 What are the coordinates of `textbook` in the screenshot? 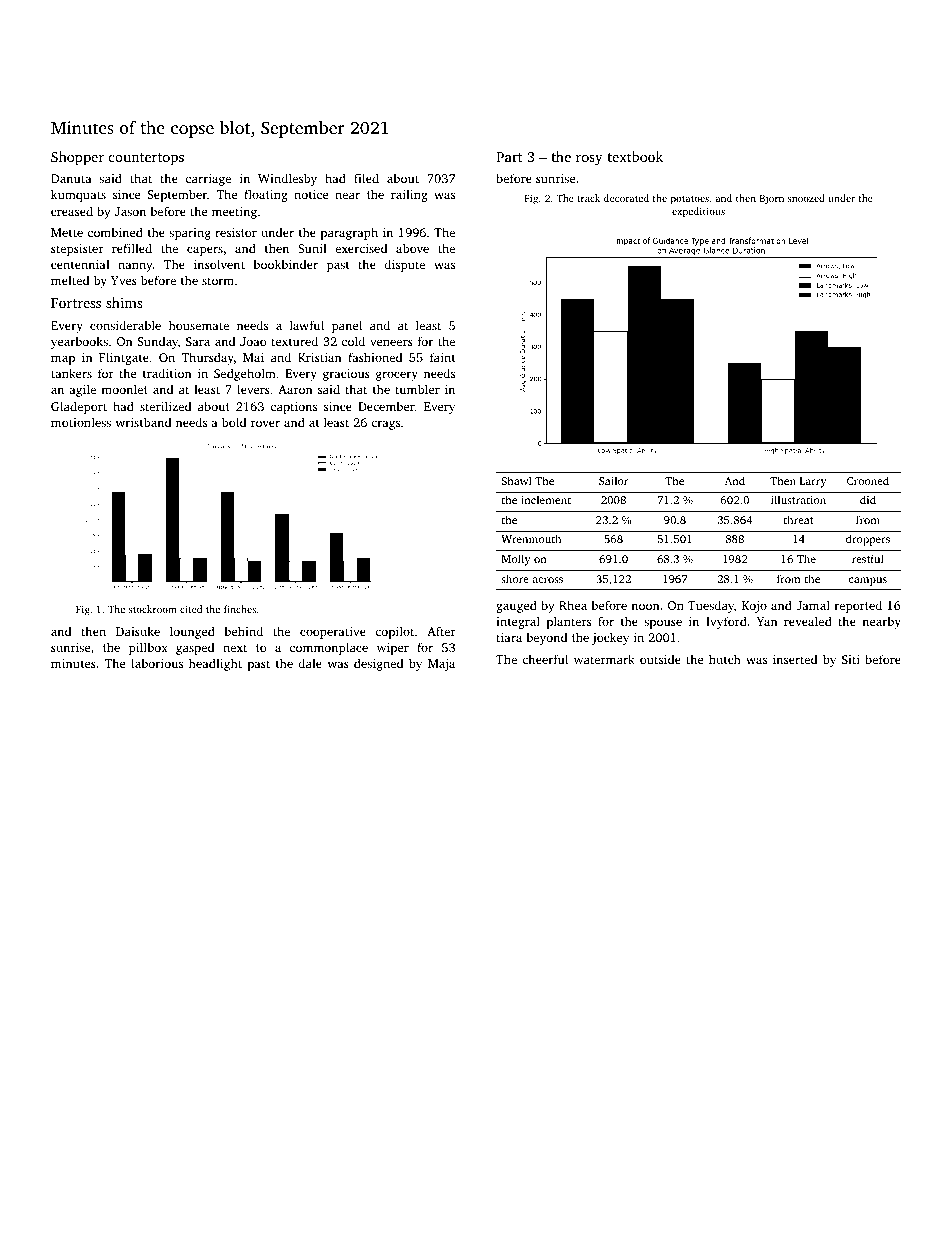 It's located at (635, 156).
